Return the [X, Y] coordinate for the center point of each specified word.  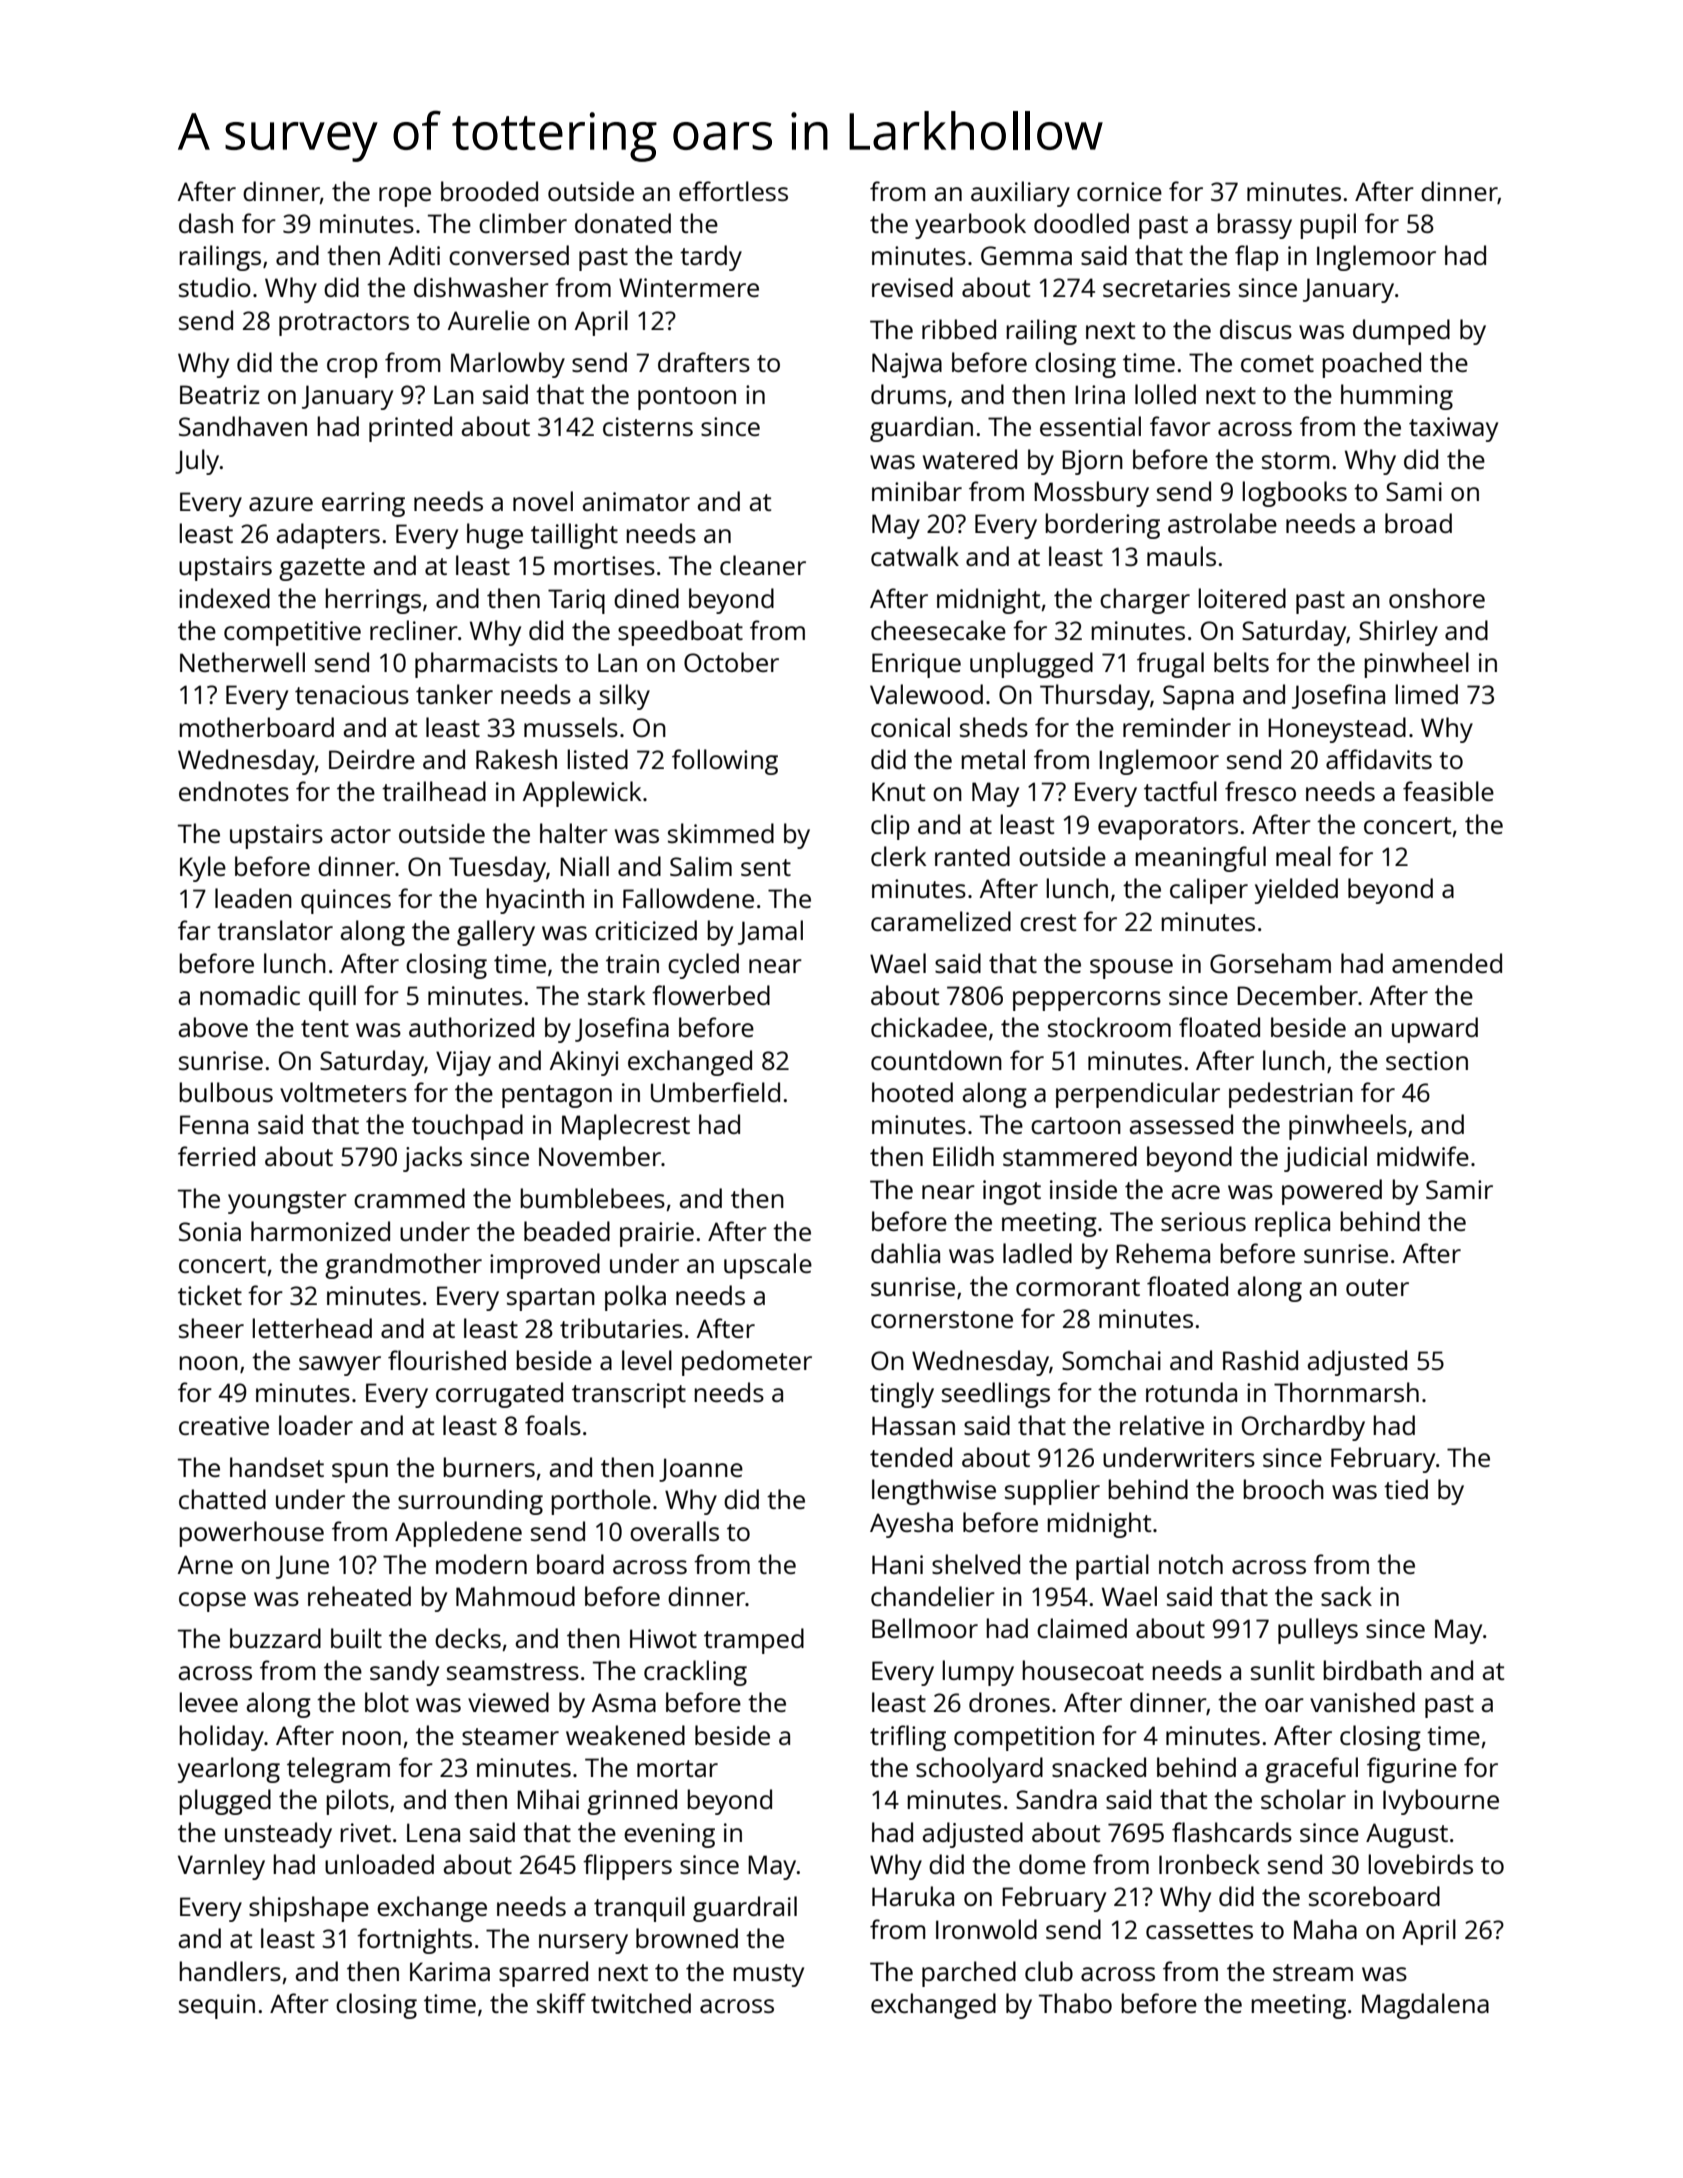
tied [1406, 1489]
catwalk [915, 556]
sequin [217, 2006]
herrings [373, 601]
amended [1447, 963]
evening [669, 1835]
